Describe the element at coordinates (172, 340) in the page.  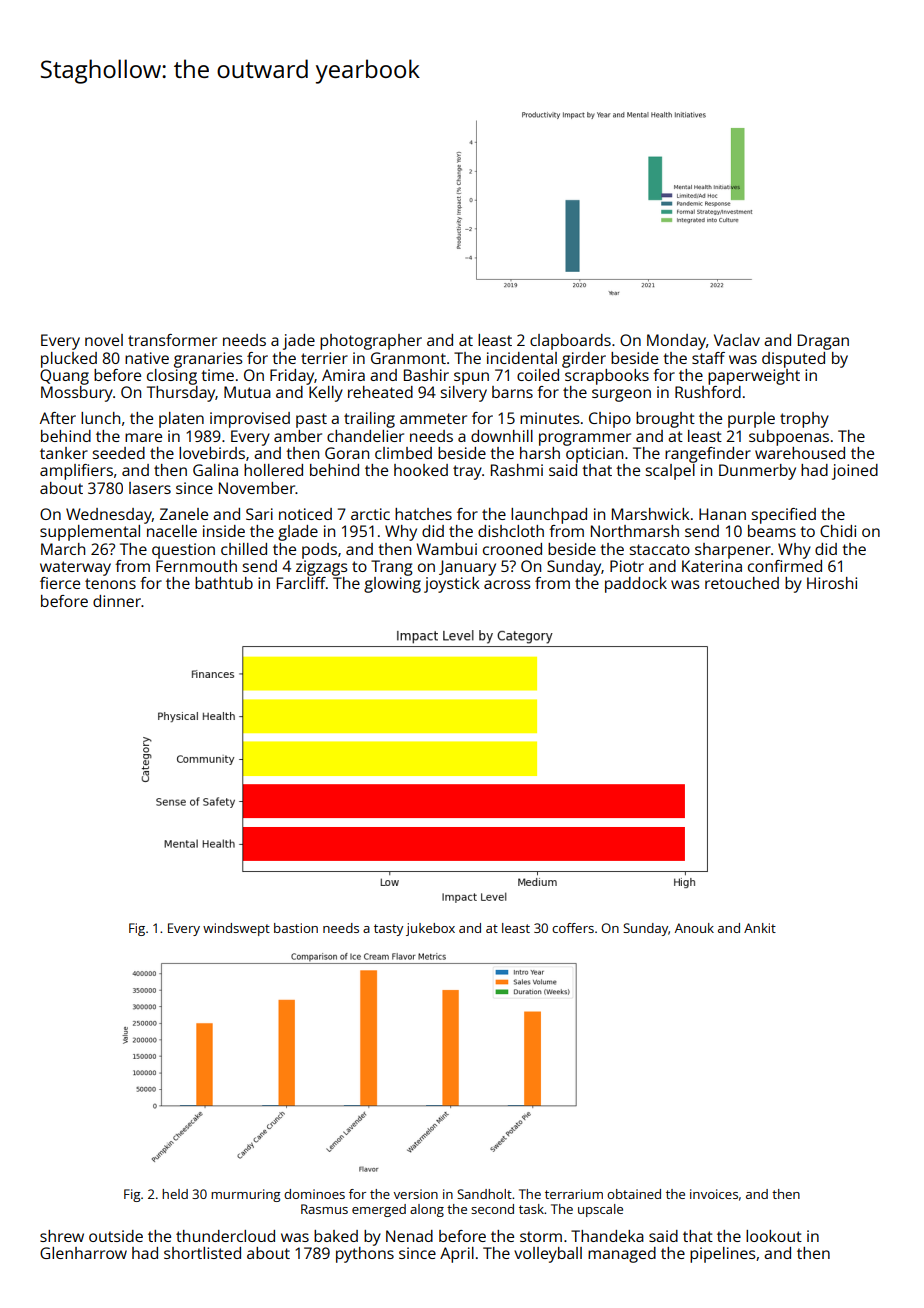
I see `transformer` at that location.
